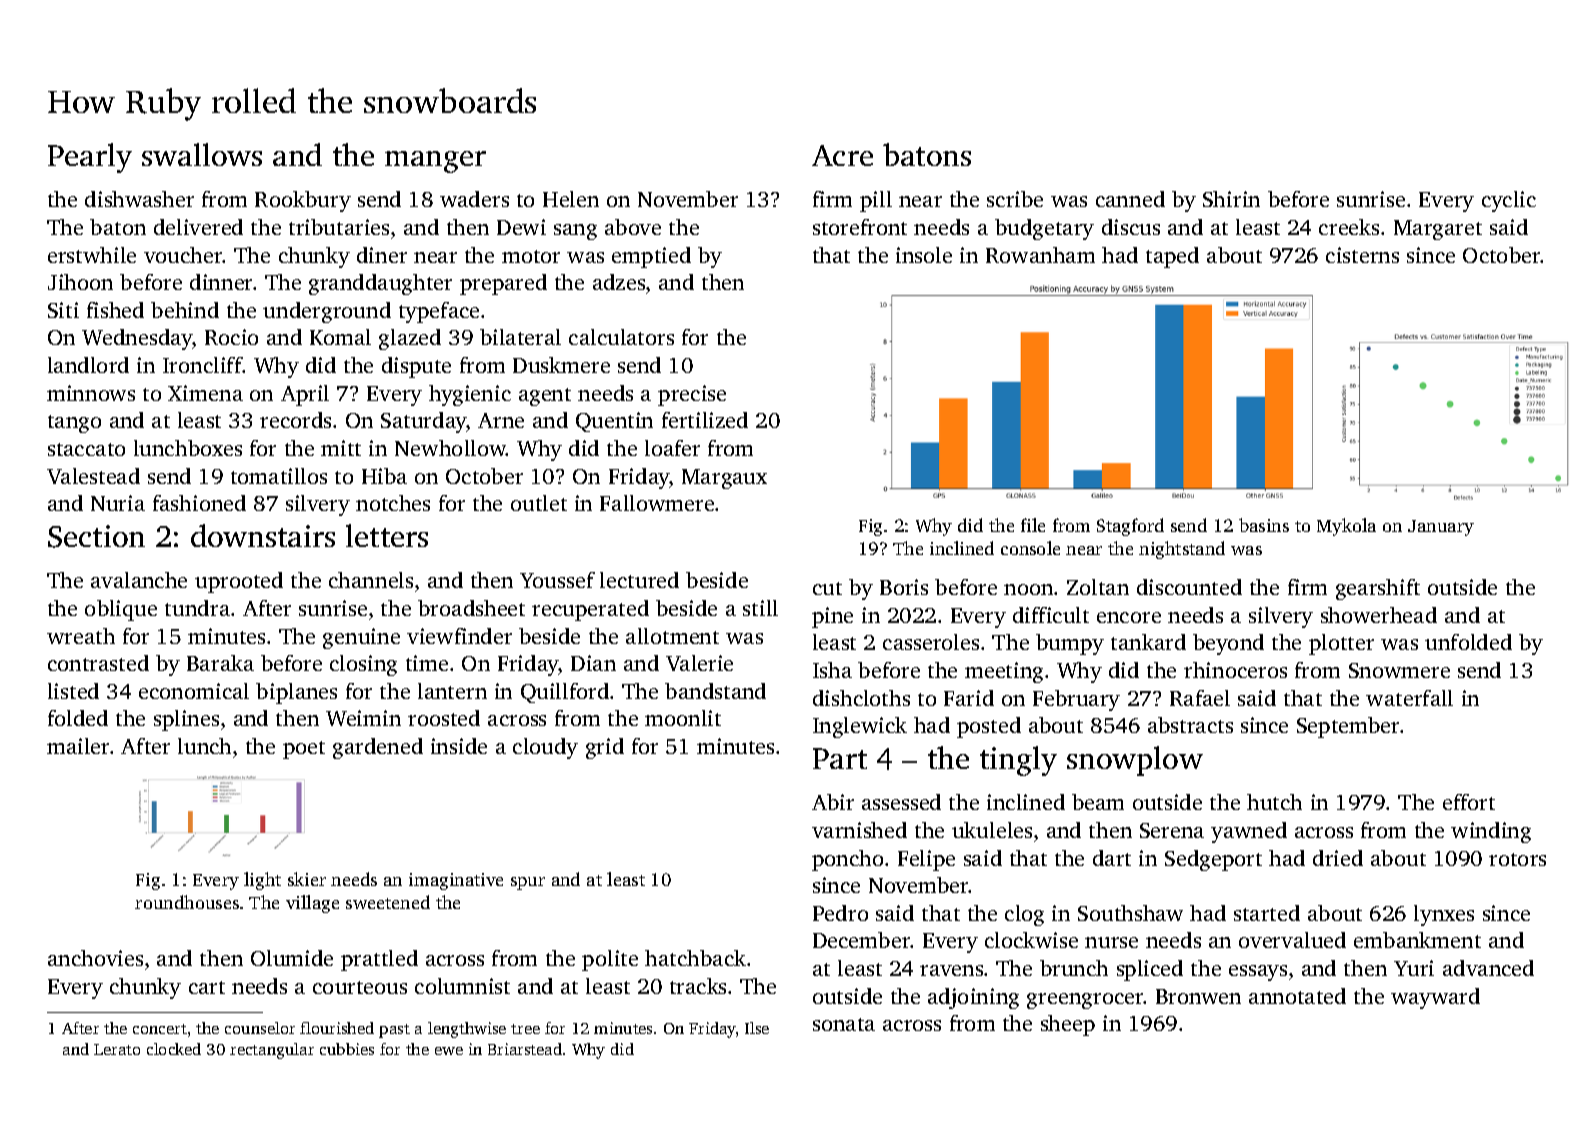 This image has width=1595, height=1128. I want to click on clockwise, so click(1031, 940).
